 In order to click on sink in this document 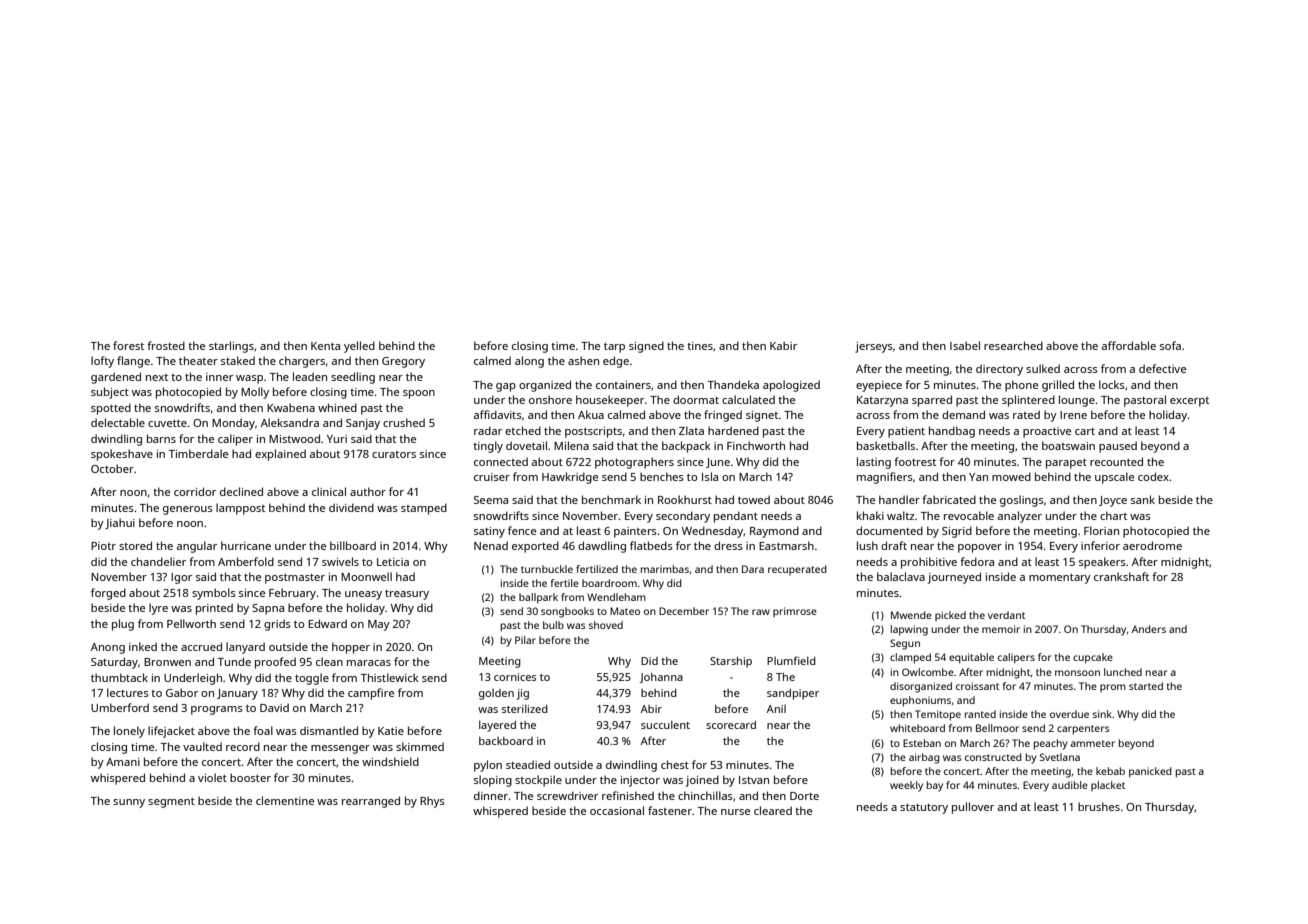, I will do `click(1102, 714)`.
